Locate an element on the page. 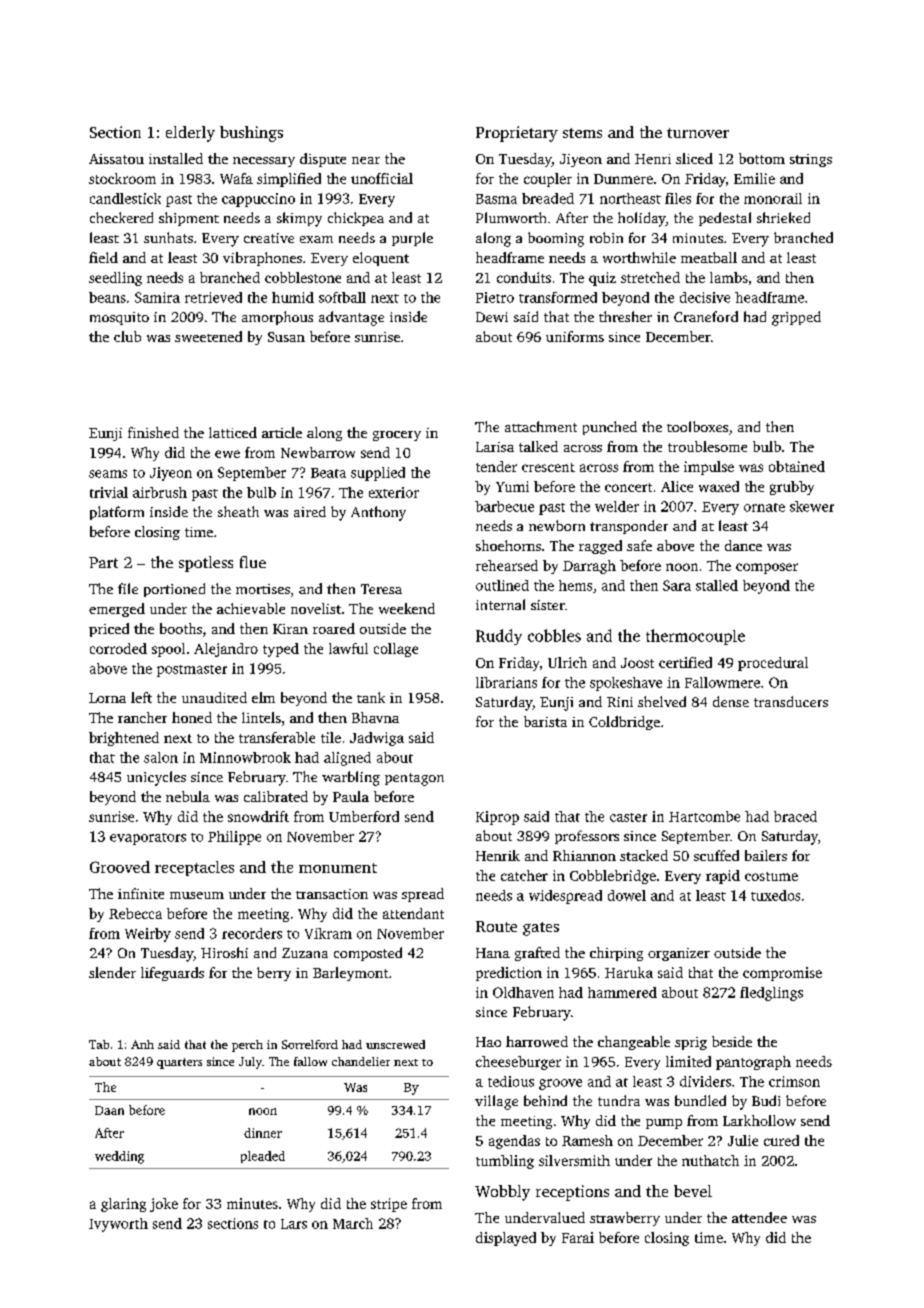 The width and height of the image is (924, 1308). bushings is located at coordinates (251, 134).
